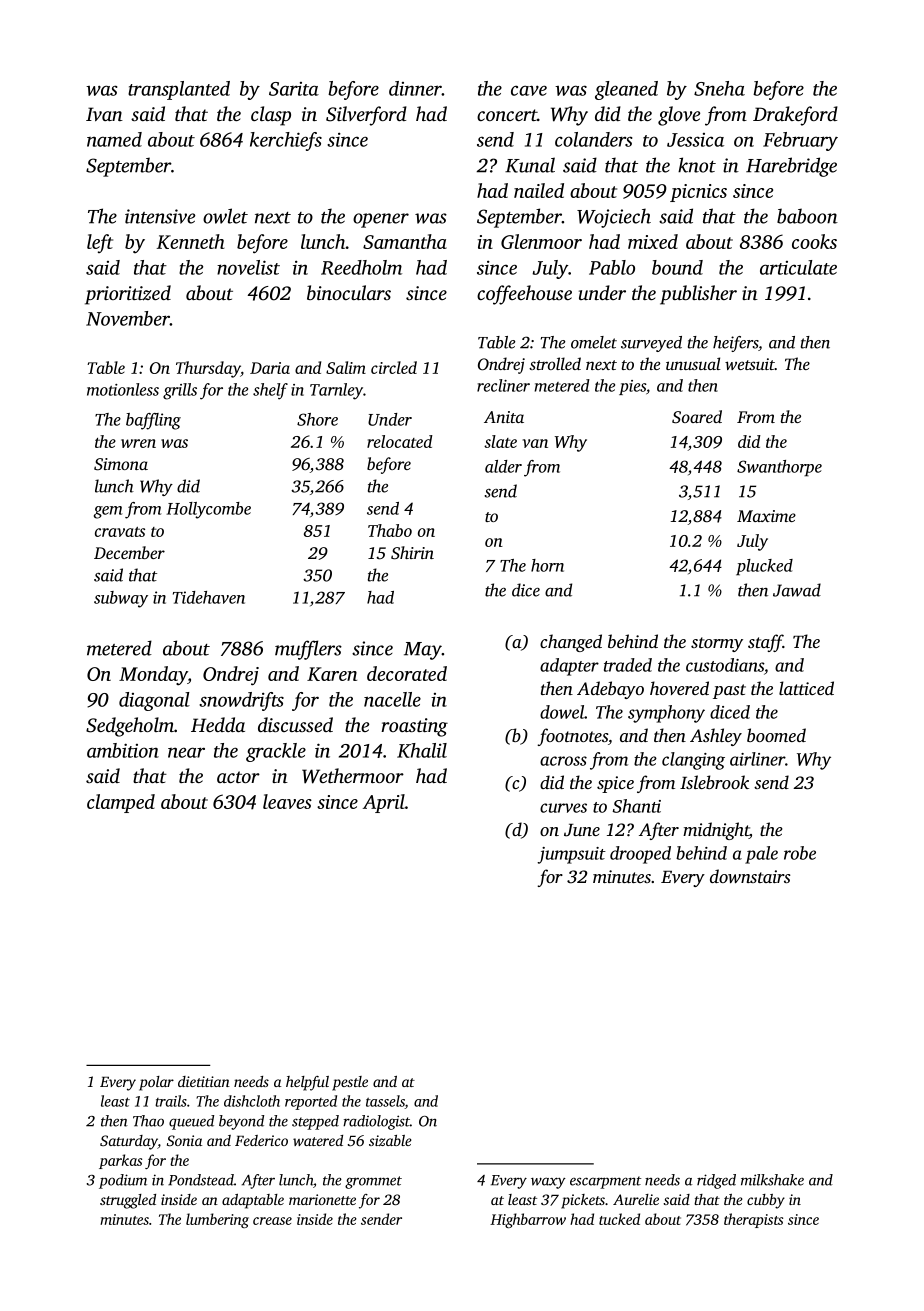 The height and width of the image is (1311, 924). What do you see at coordinates (528, 1220) in the image?
I see `Highbarrow` at bounding box center [528, 1220].
